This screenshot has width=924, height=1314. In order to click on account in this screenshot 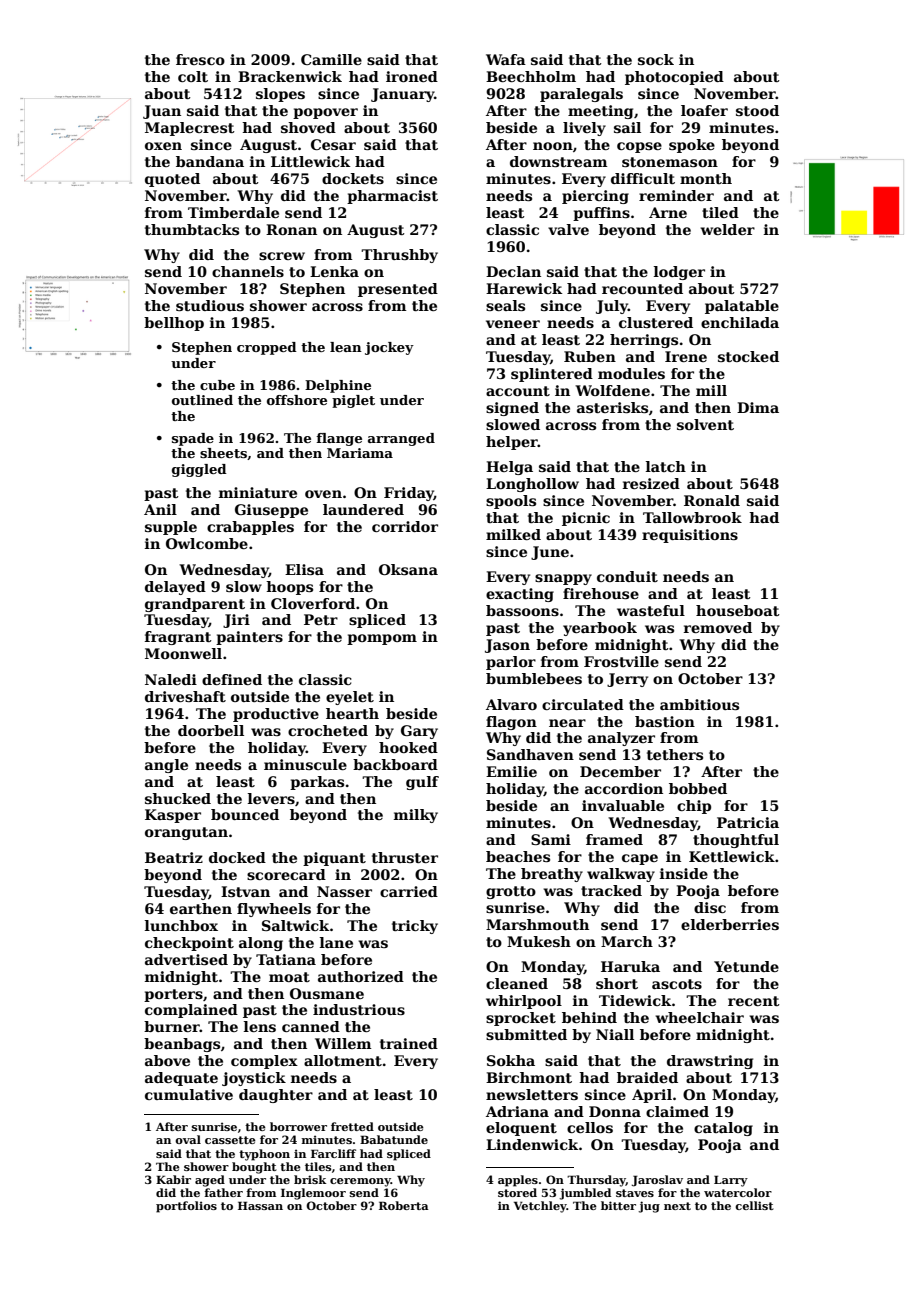, I will do `click(518, 391)`.
